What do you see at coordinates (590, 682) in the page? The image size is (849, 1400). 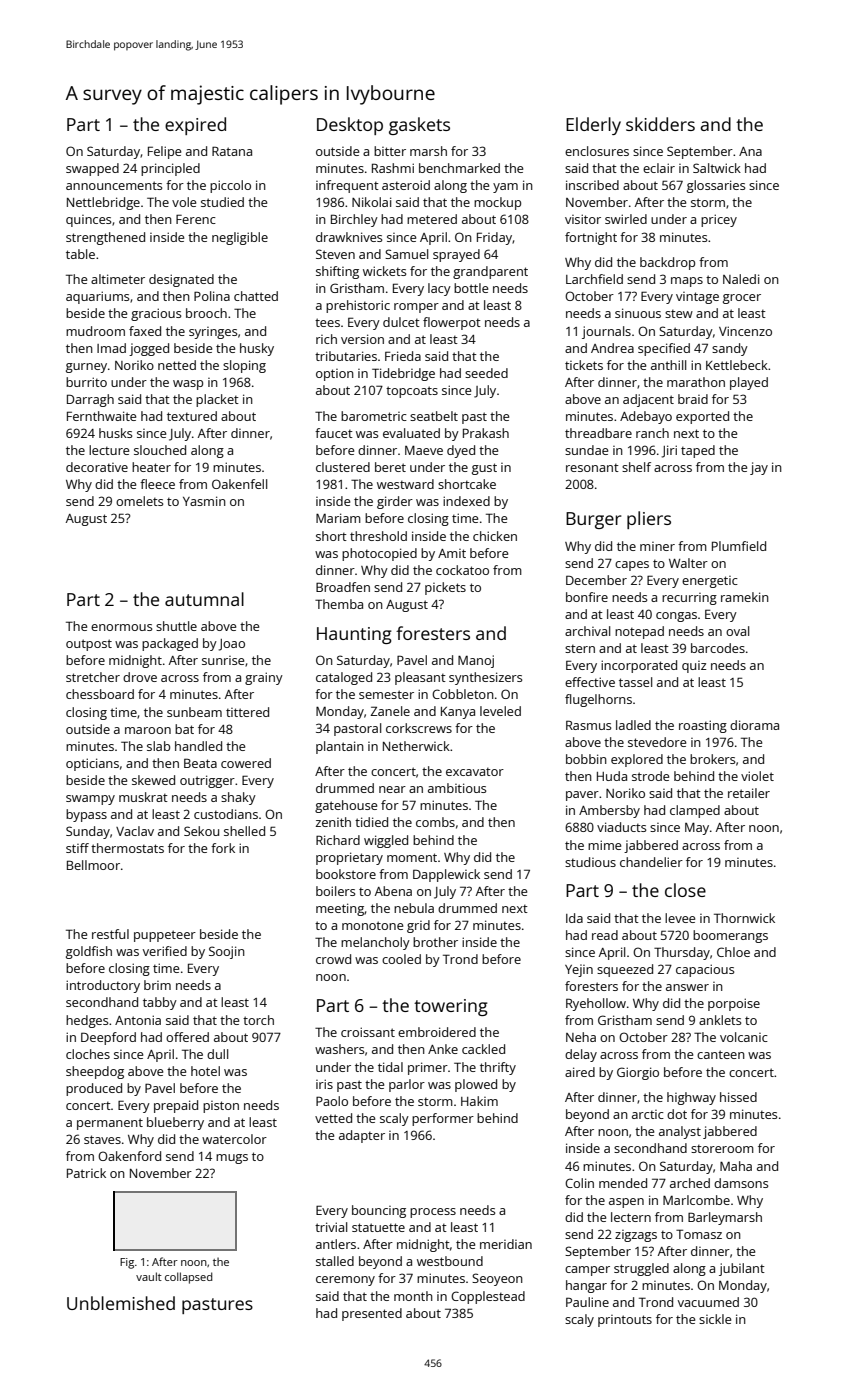 I see `effective` at bounding box center [590, 682].
